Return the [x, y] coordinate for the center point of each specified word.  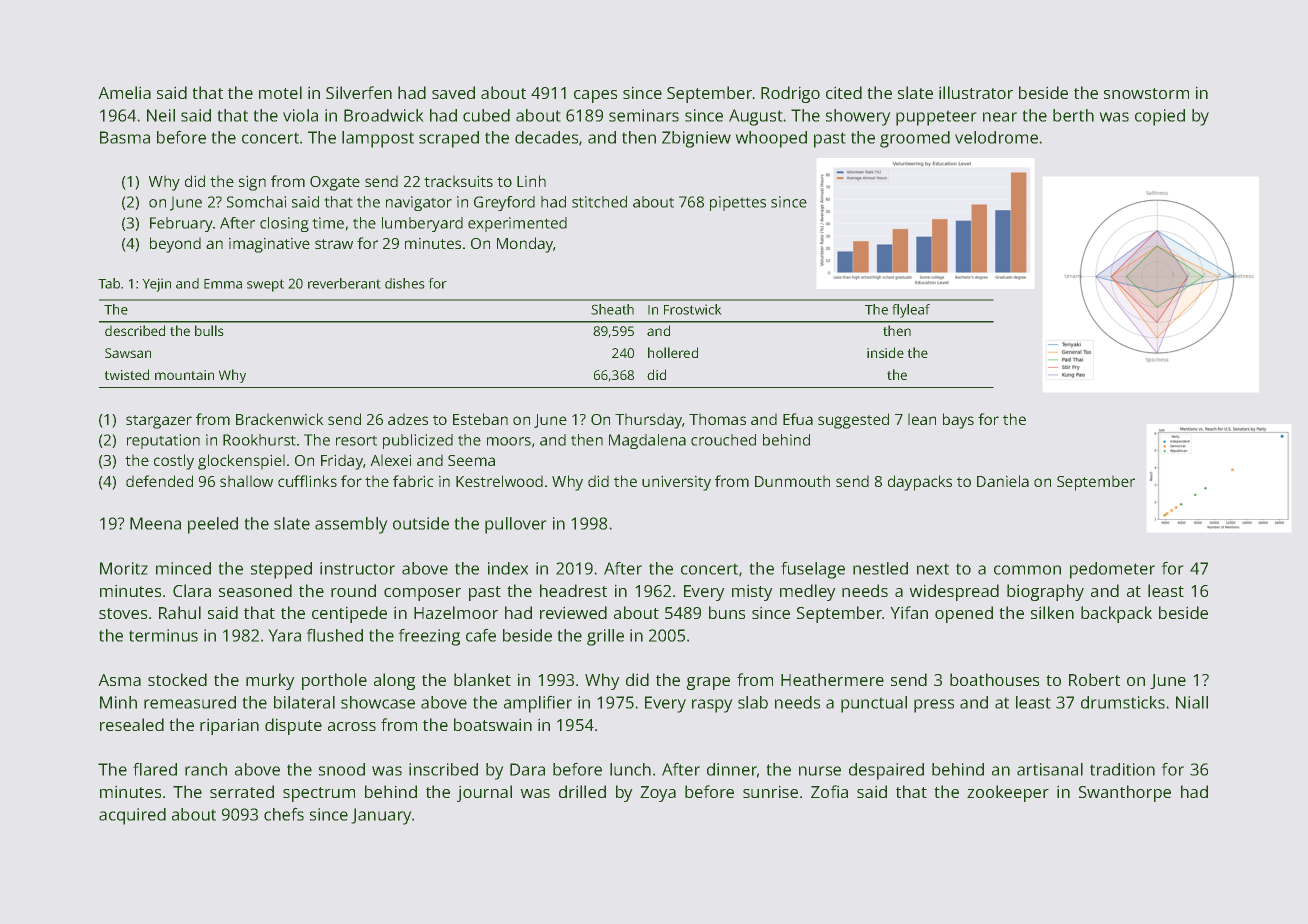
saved [453, 92]
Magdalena [647, 441]
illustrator [976, 92]
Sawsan [128, 353]
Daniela [1003, 481]
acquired [132, 816]
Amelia [124, 92]
